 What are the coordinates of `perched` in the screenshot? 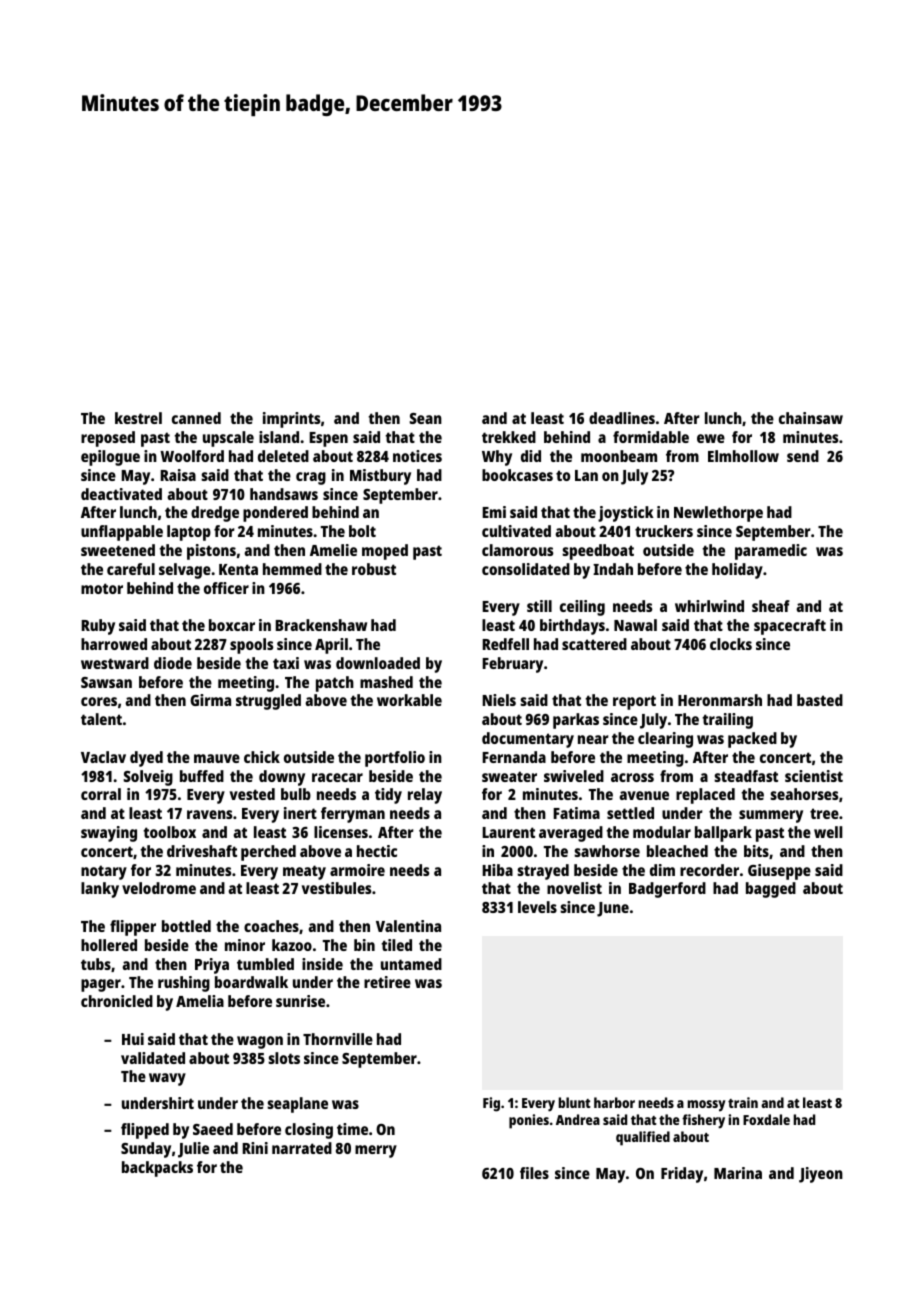 It's located at (268, 853).
